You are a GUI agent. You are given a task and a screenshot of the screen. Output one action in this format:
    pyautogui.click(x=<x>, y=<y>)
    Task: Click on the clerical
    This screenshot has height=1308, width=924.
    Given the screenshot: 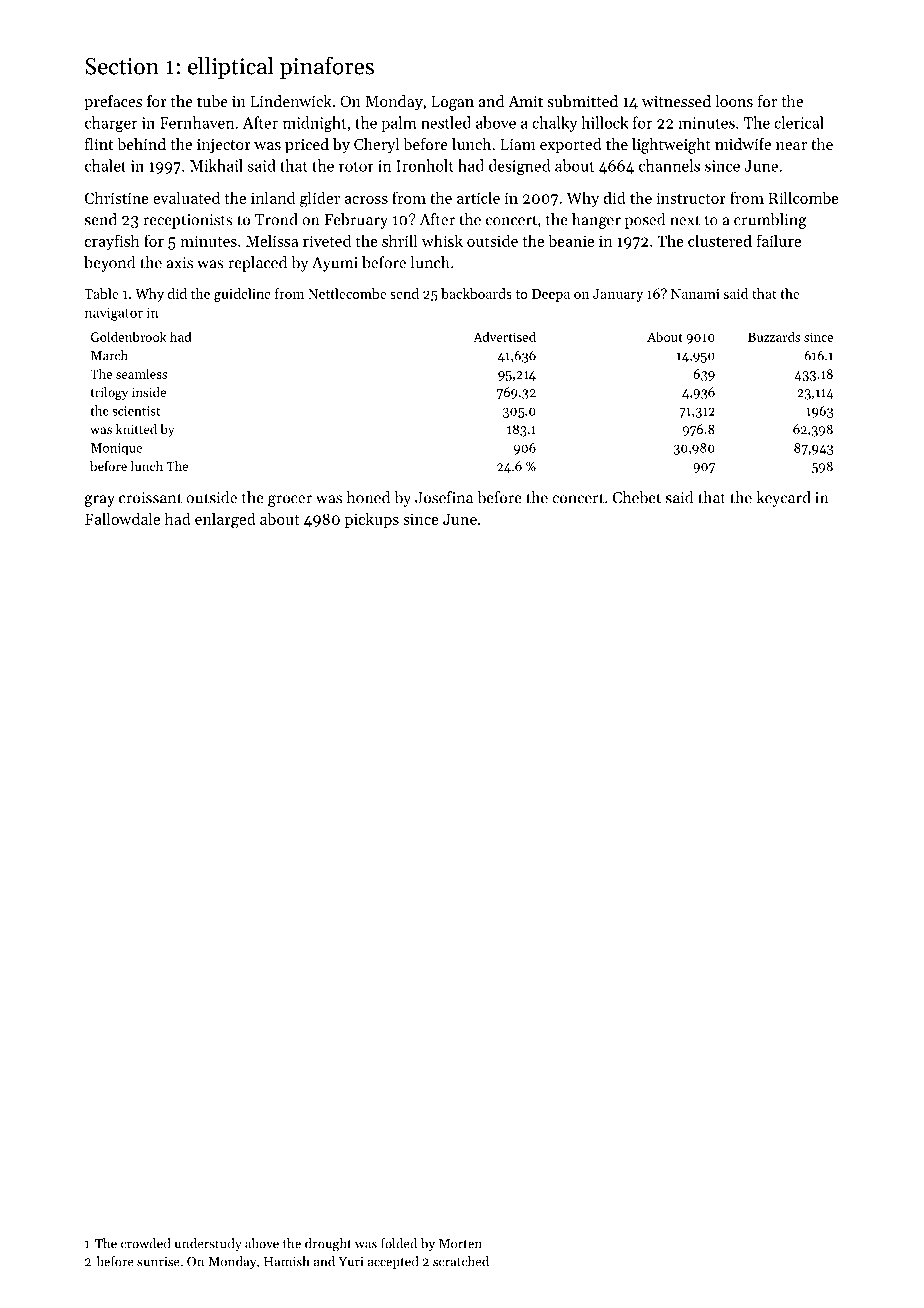 What is the action you would take?
    pyautogui.click(x=799, y=122)
